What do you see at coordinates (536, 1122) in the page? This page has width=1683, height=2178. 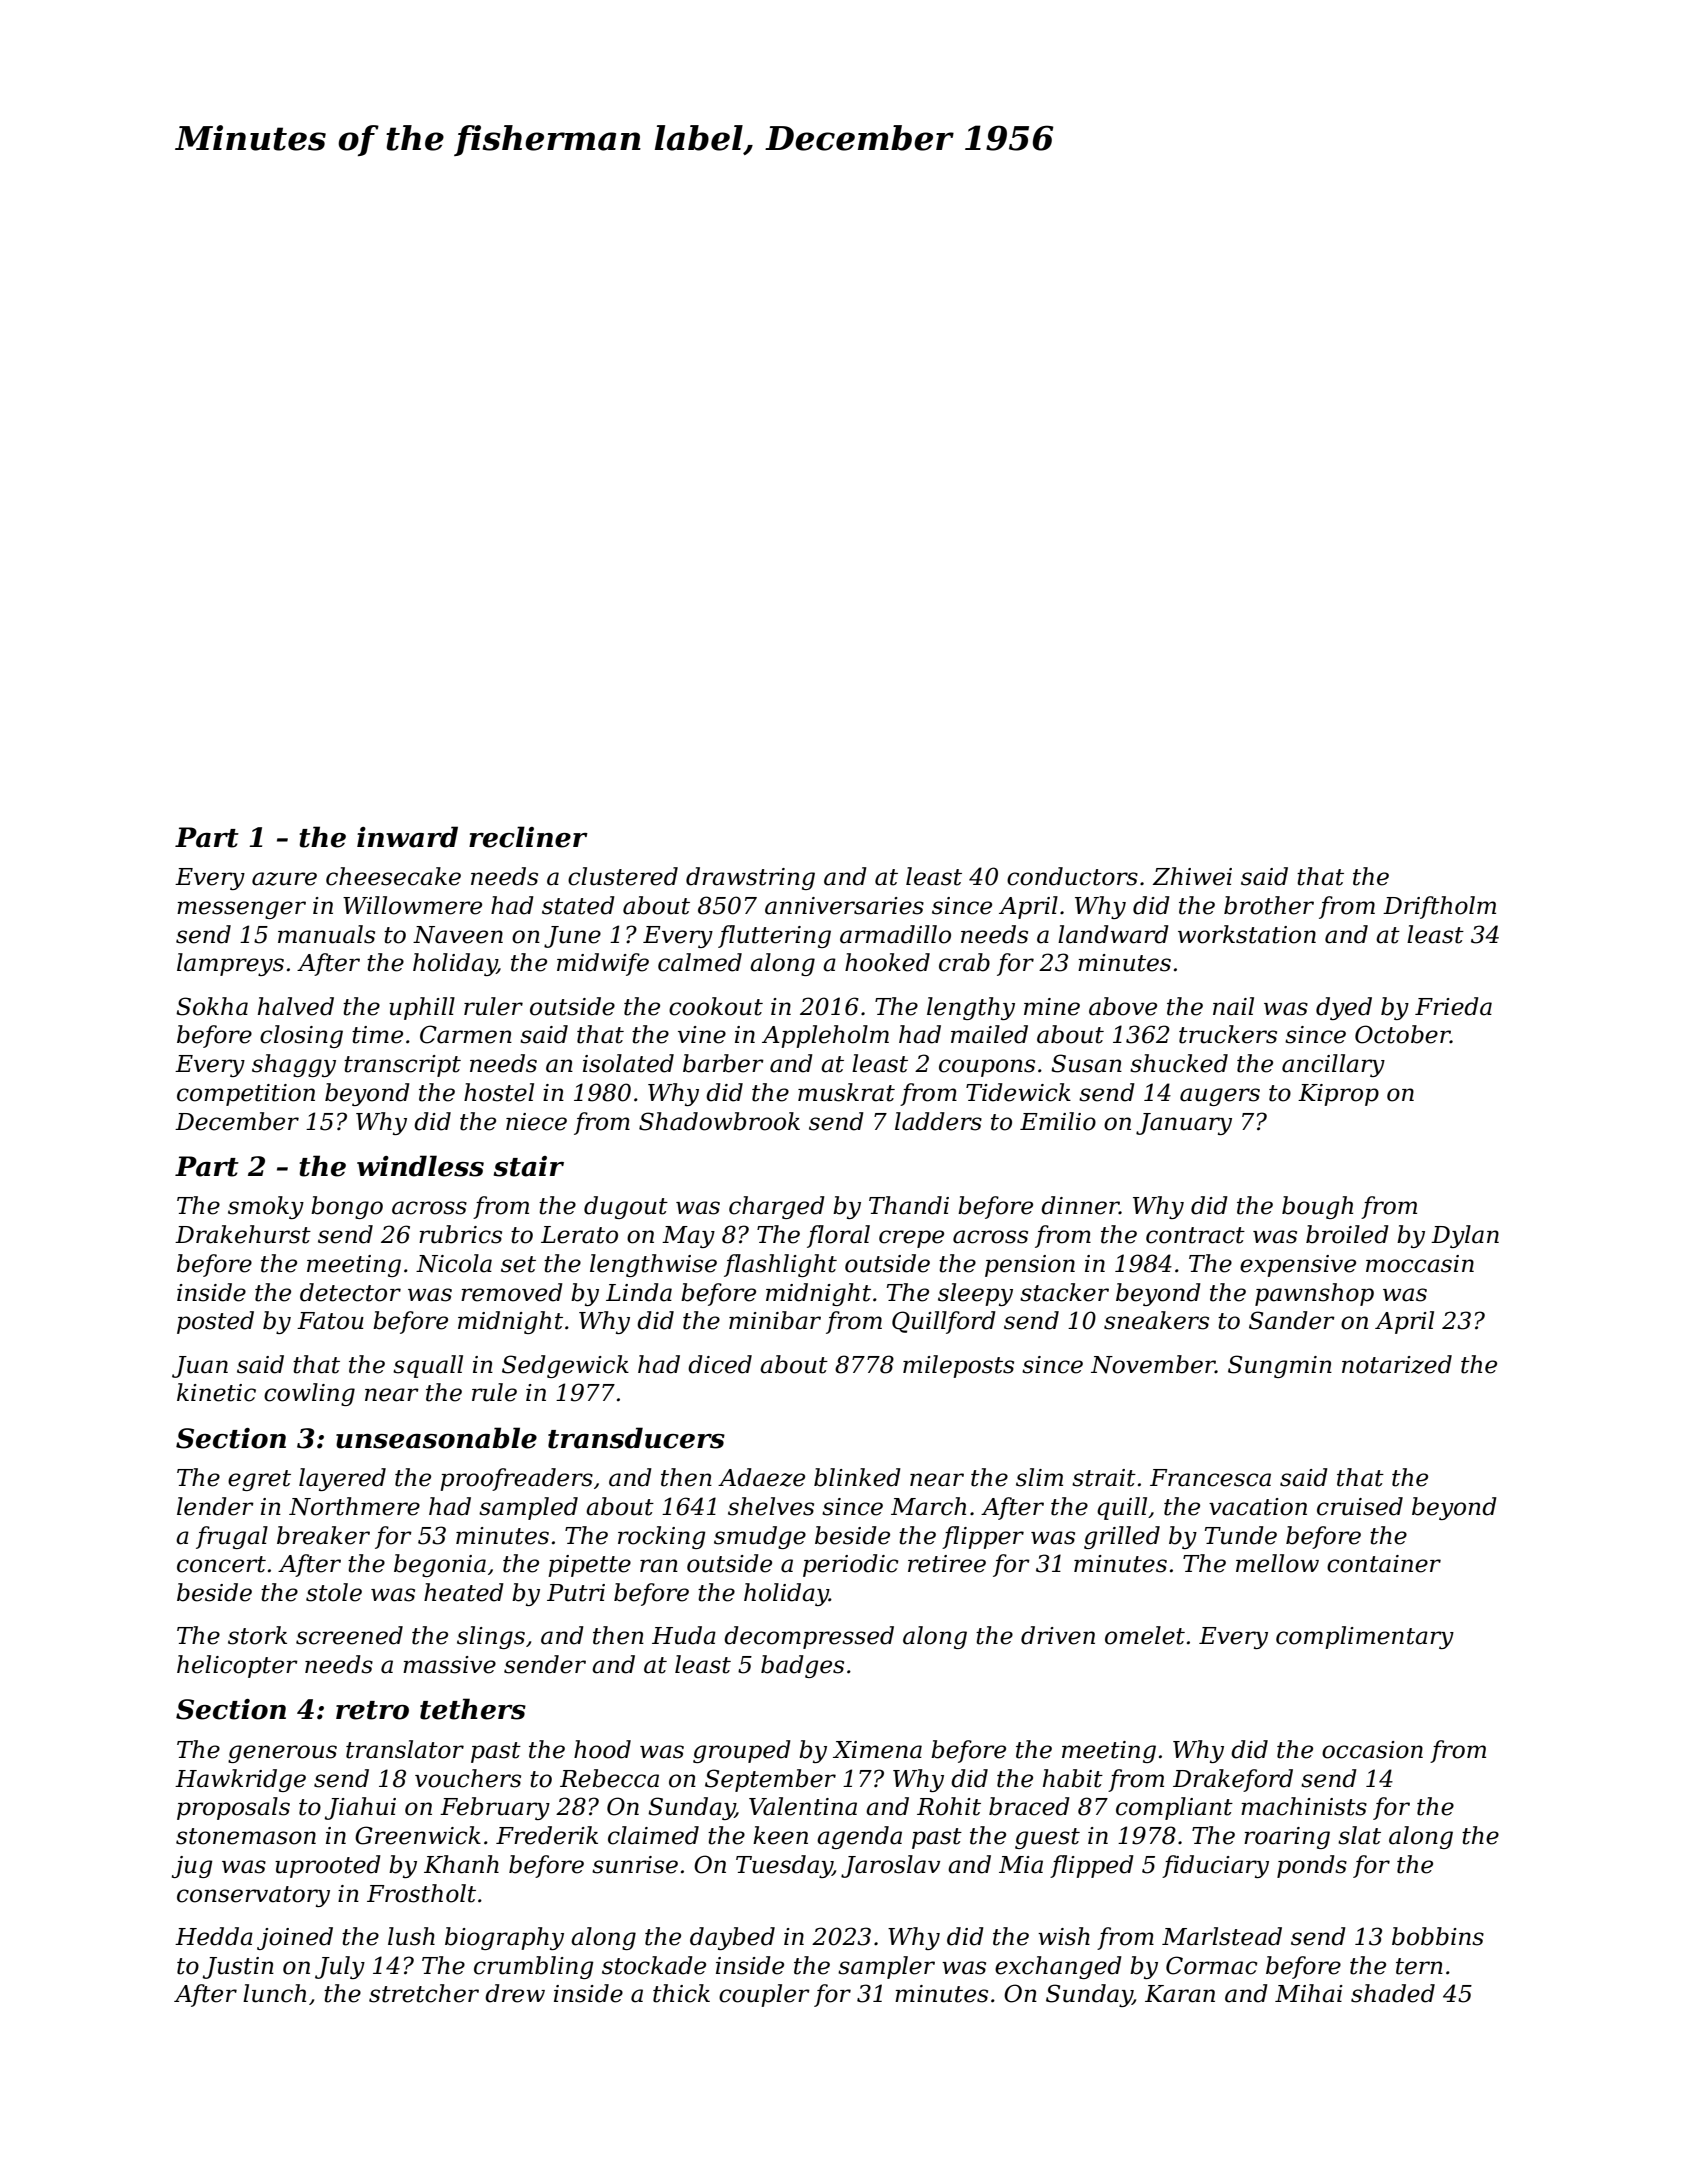 I see `niece` at bounding box center [536, 1122].
